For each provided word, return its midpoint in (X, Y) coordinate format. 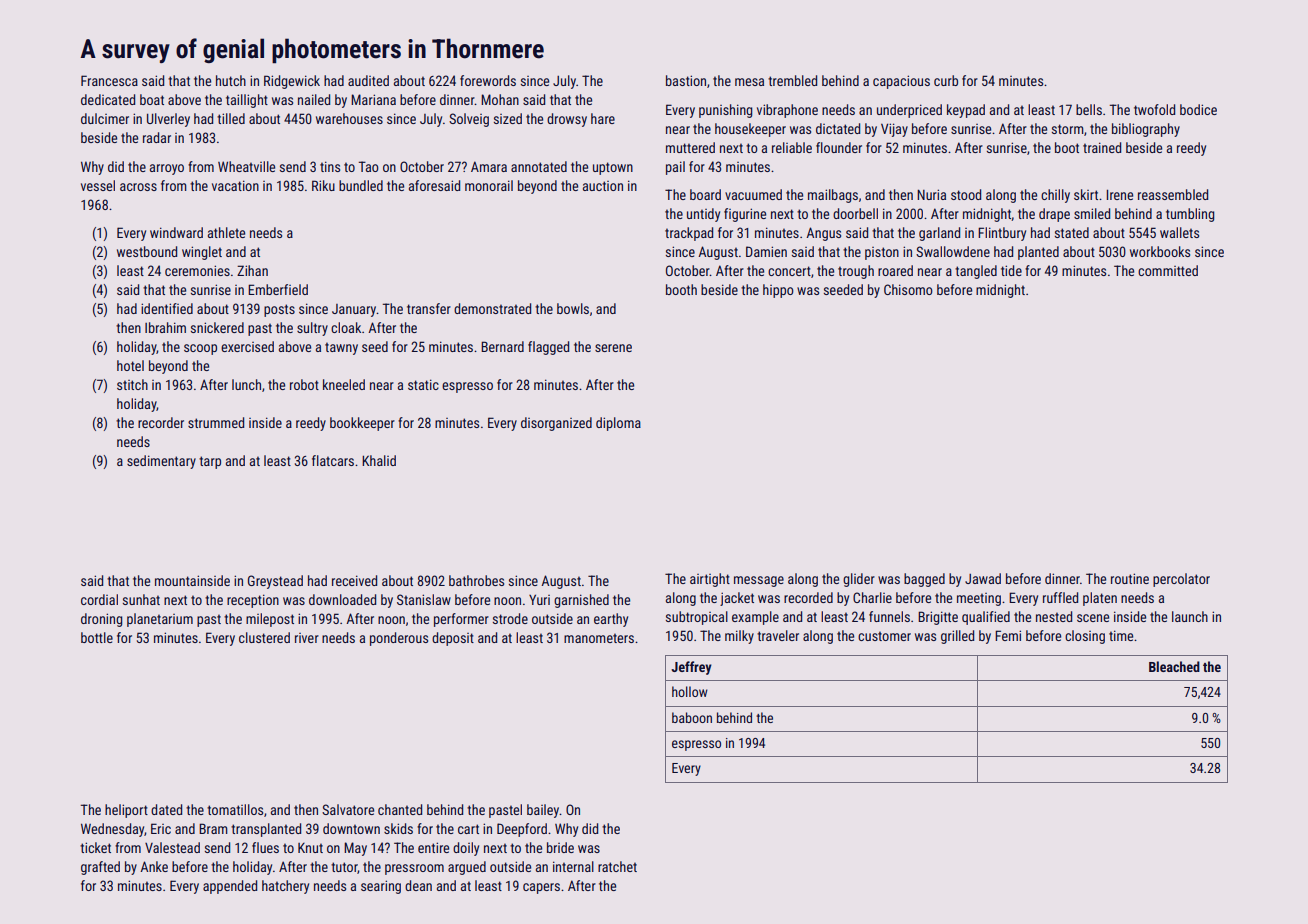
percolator (1181, 580)
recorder (161, 422)
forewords (488, 80)
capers (541, 888)
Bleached (1174, 666)
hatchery (285, 887)
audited (368, 80)
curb (946, 80)
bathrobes (476, 580)
